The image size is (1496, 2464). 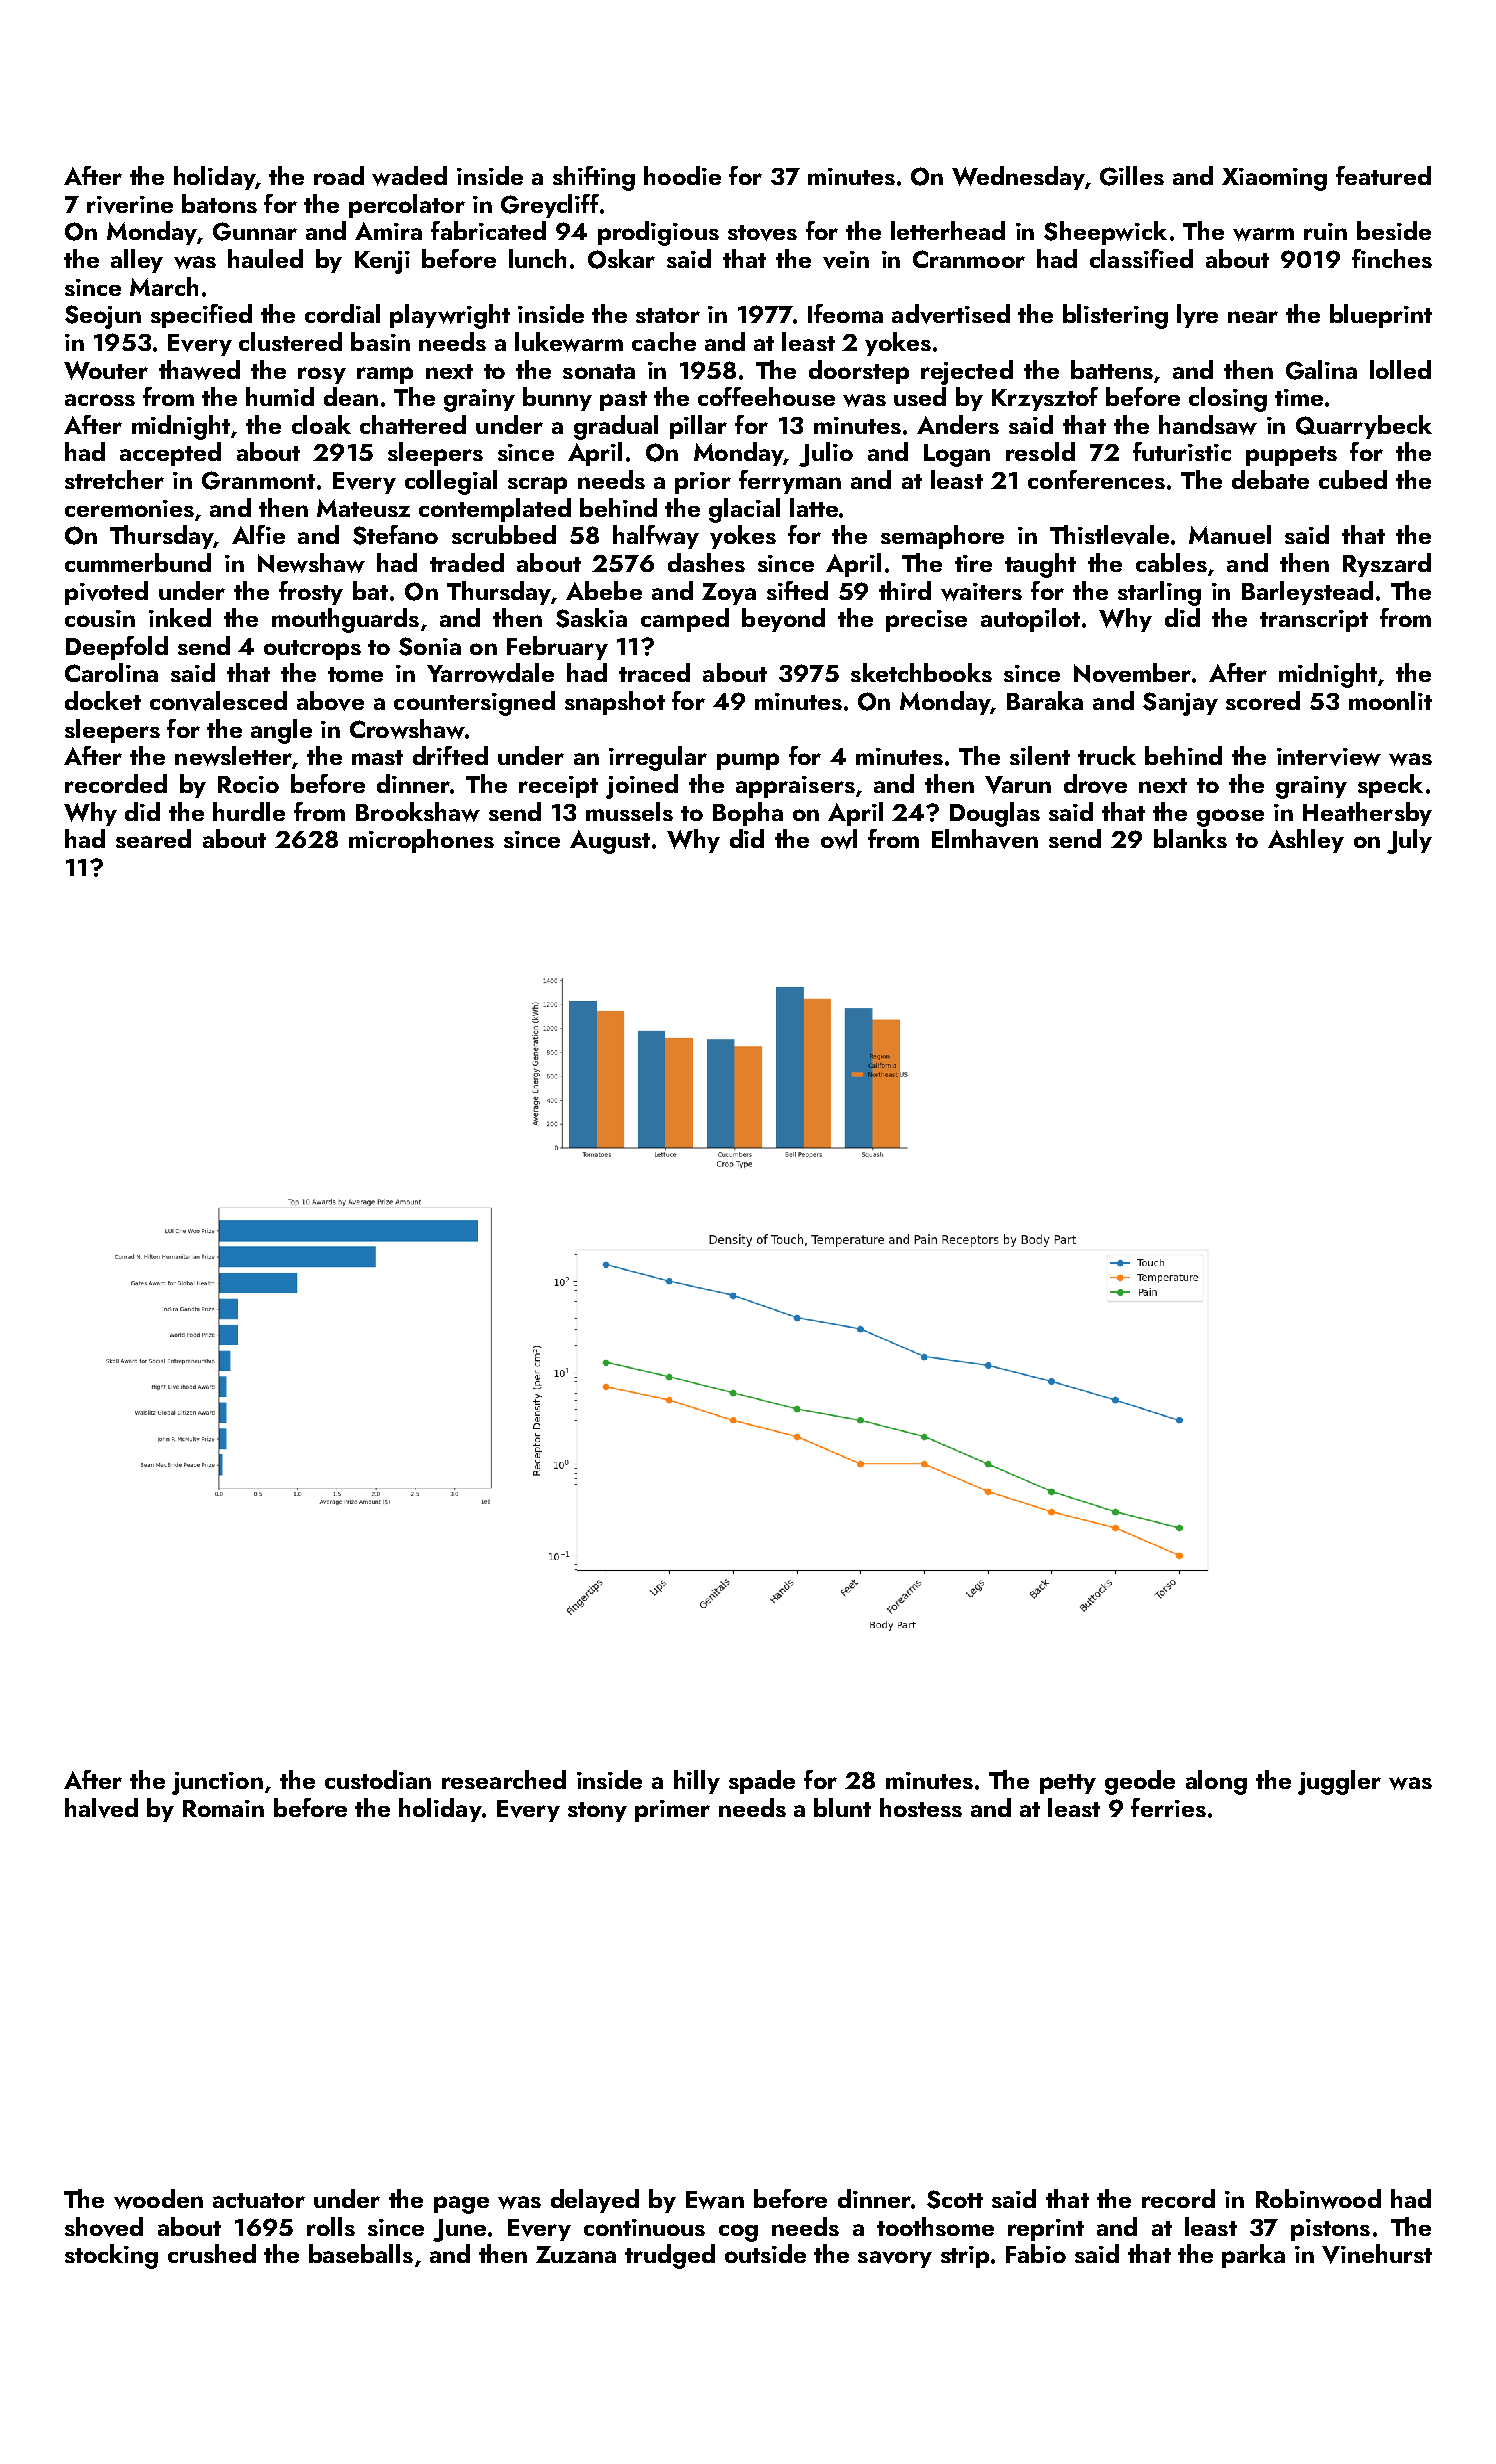 I want to click on outside, so click(x=765, y=2253).
